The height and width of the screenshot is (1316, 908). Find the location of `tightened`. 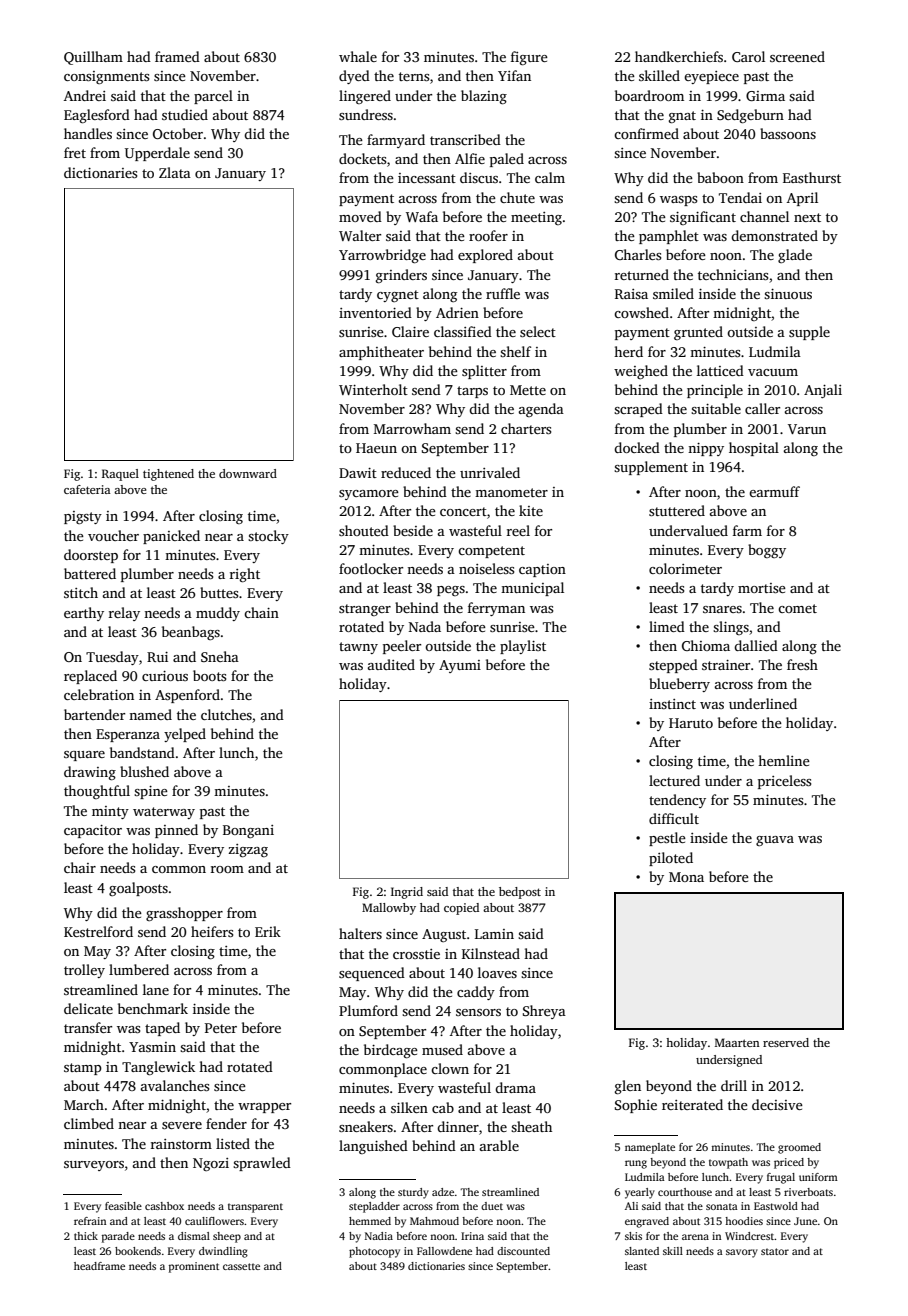

tightened is located at coordinates (168, 475).
